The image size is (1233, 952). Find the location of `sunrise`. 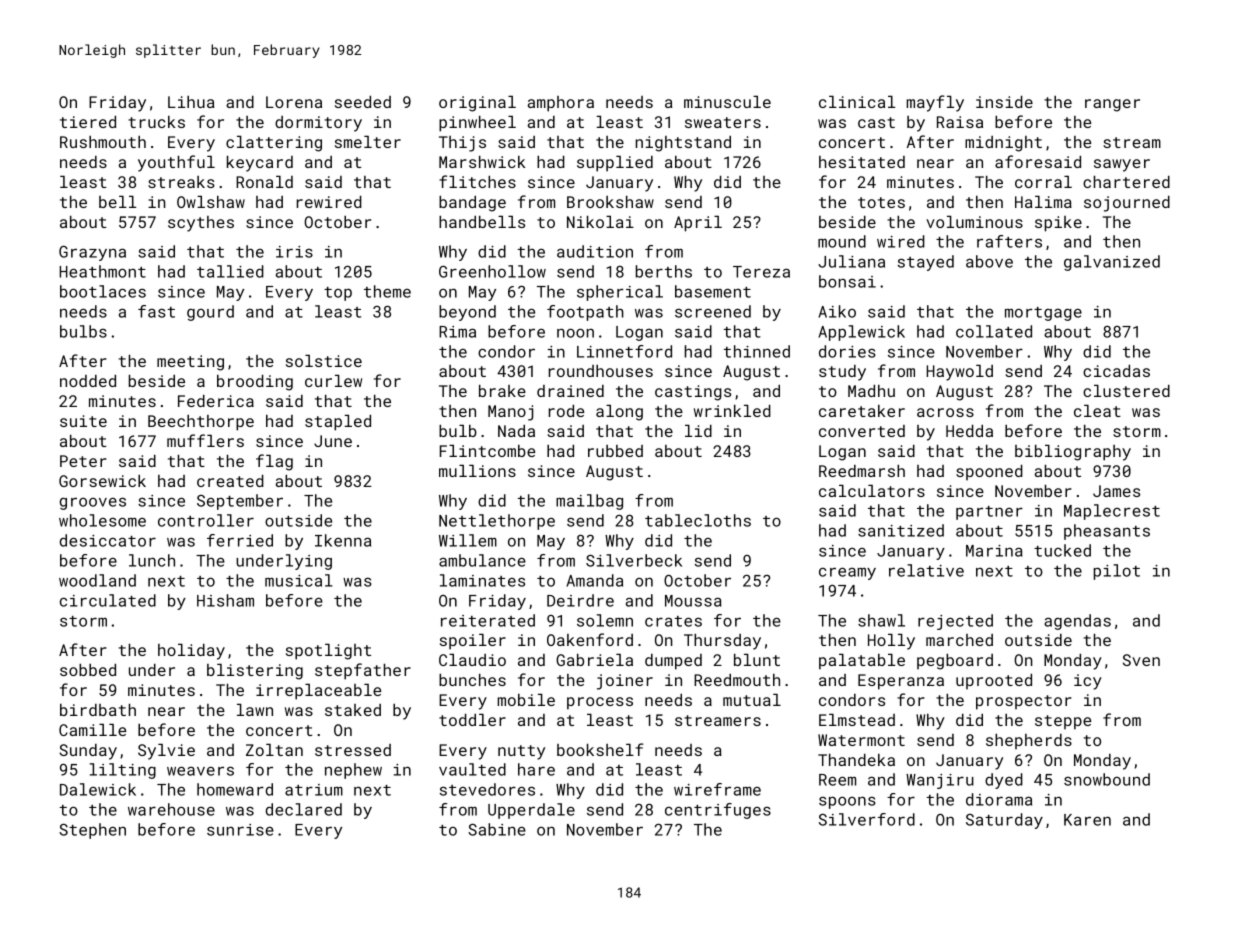

sunrise is located at coordinates (240, 830).
